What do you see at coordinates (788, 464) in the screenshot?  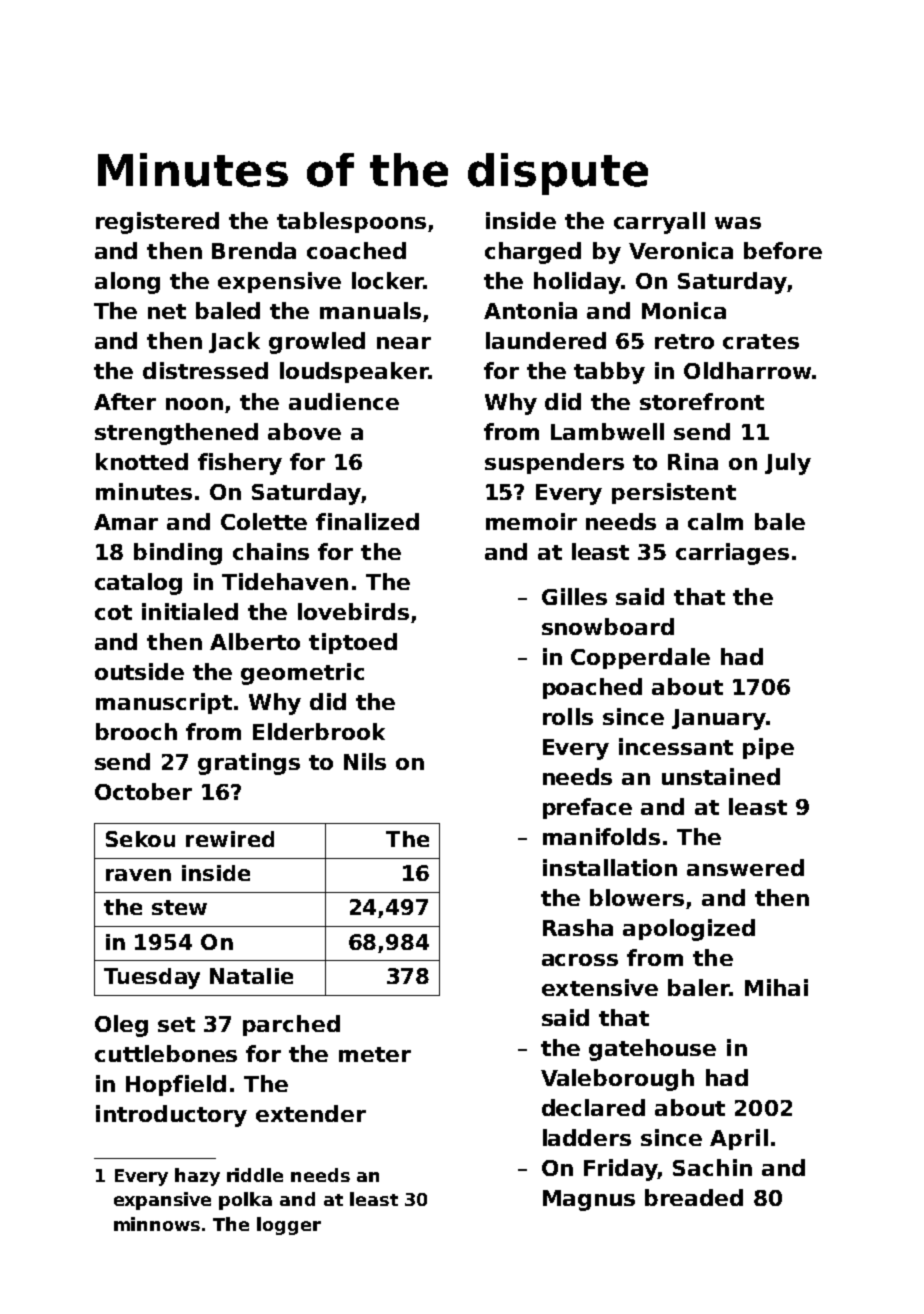 I see `July` at bounding box center [788, 464].
